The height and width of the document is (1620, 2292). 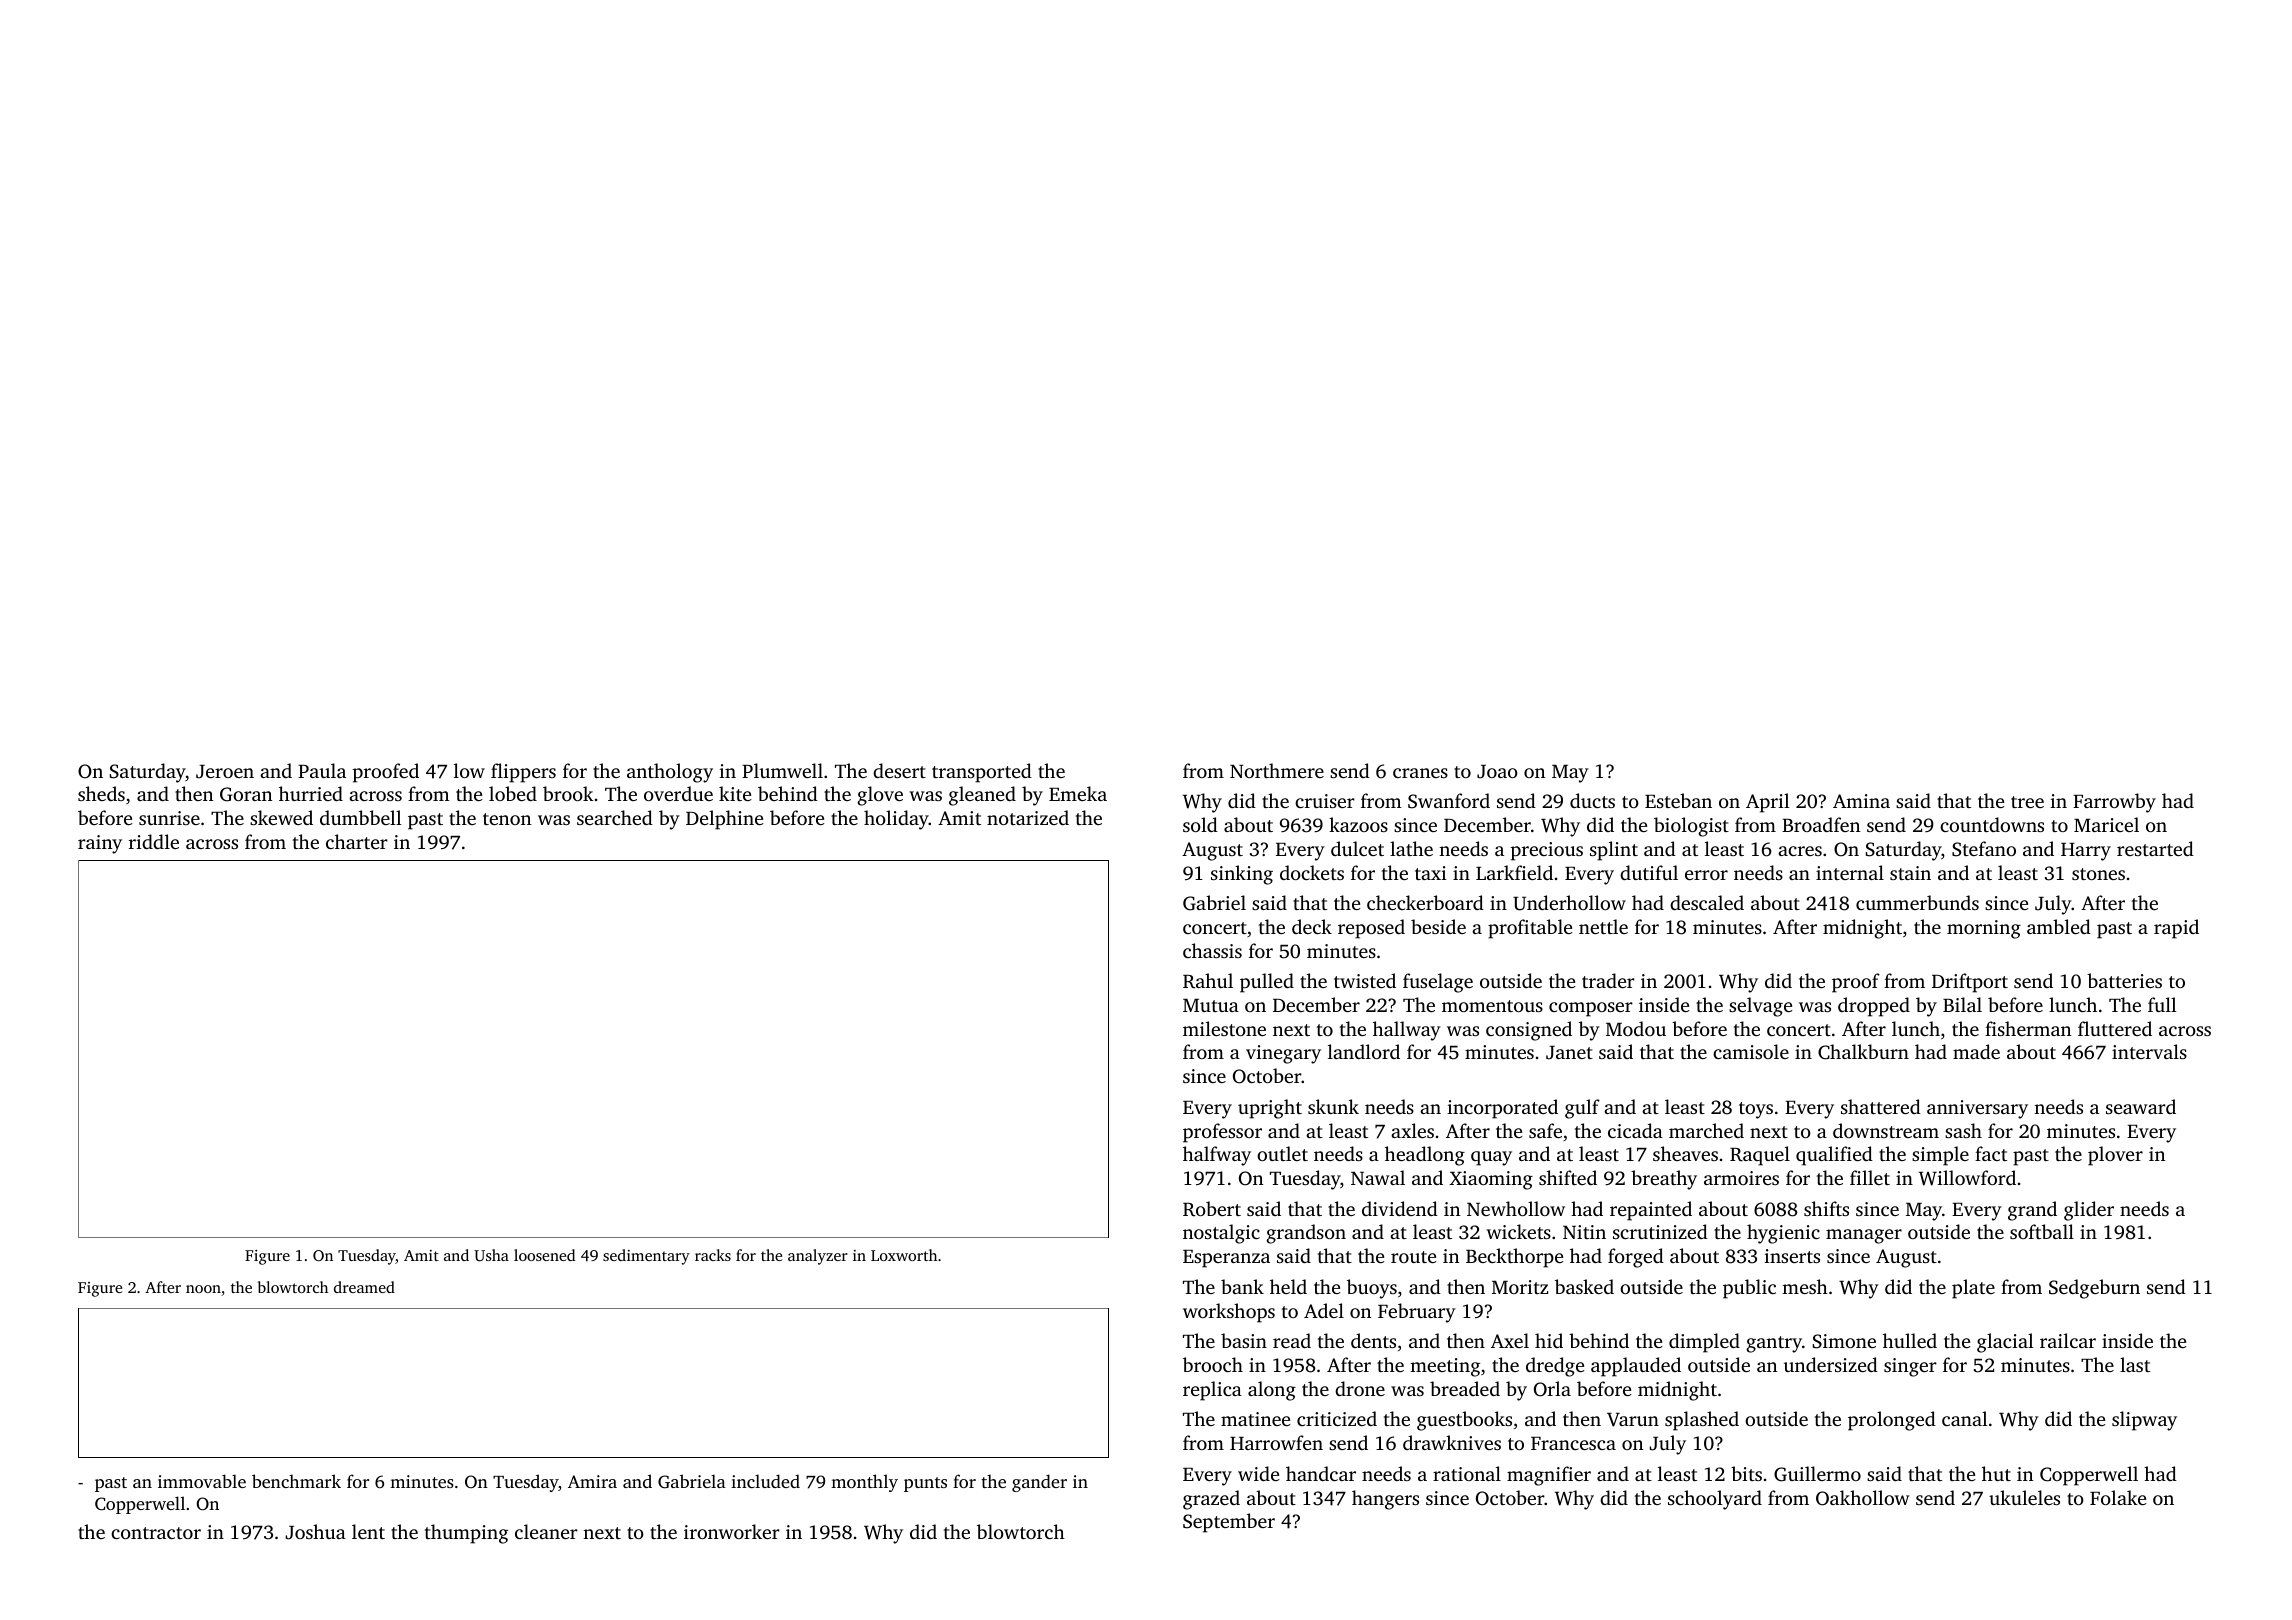 I want to click on professor, so click(x=1222, y=1133).
